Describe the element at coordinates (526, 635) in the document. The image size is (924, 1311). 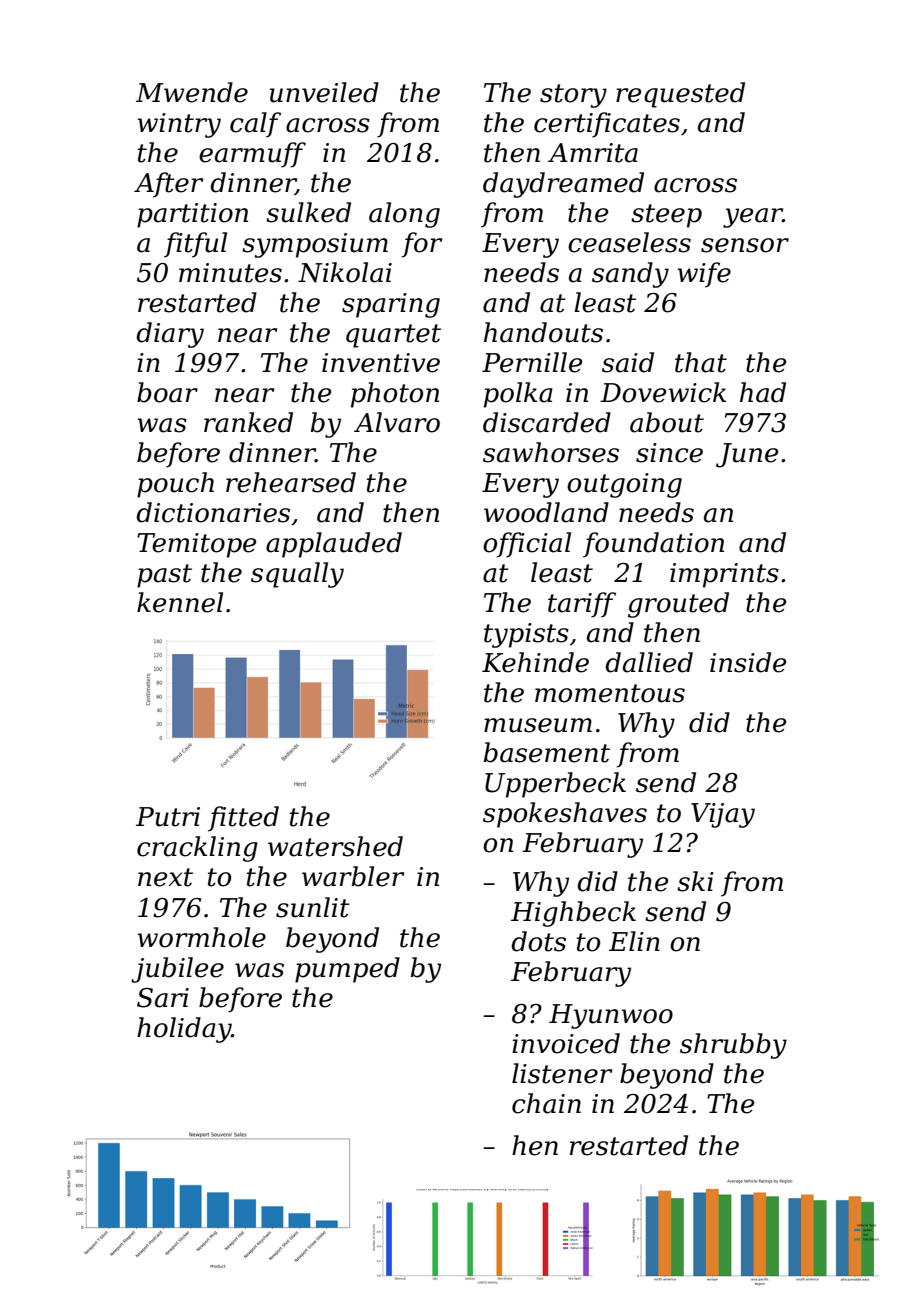
I see `typists` at that location.
